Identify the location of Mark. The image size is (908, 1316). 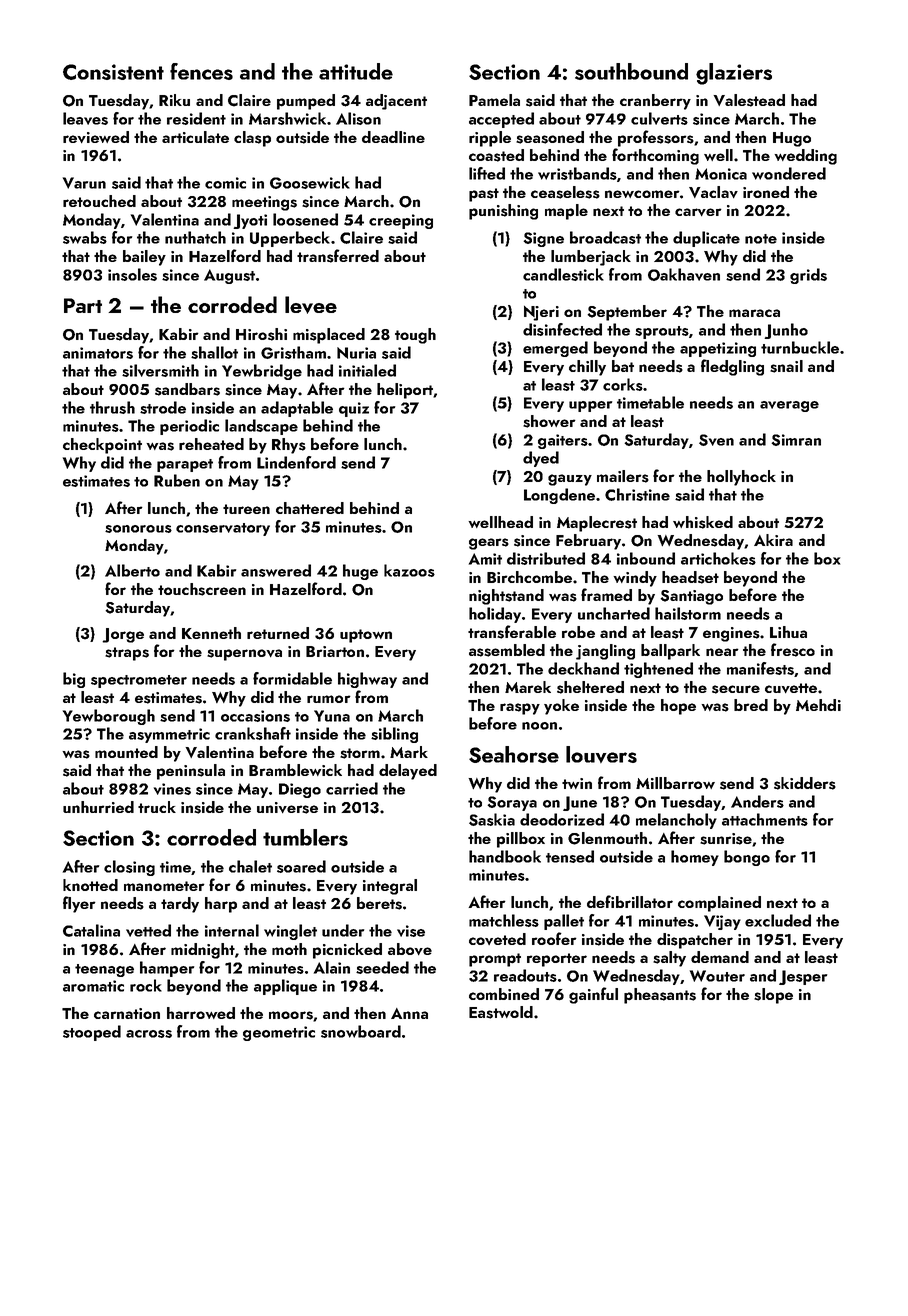
(409, 752).
